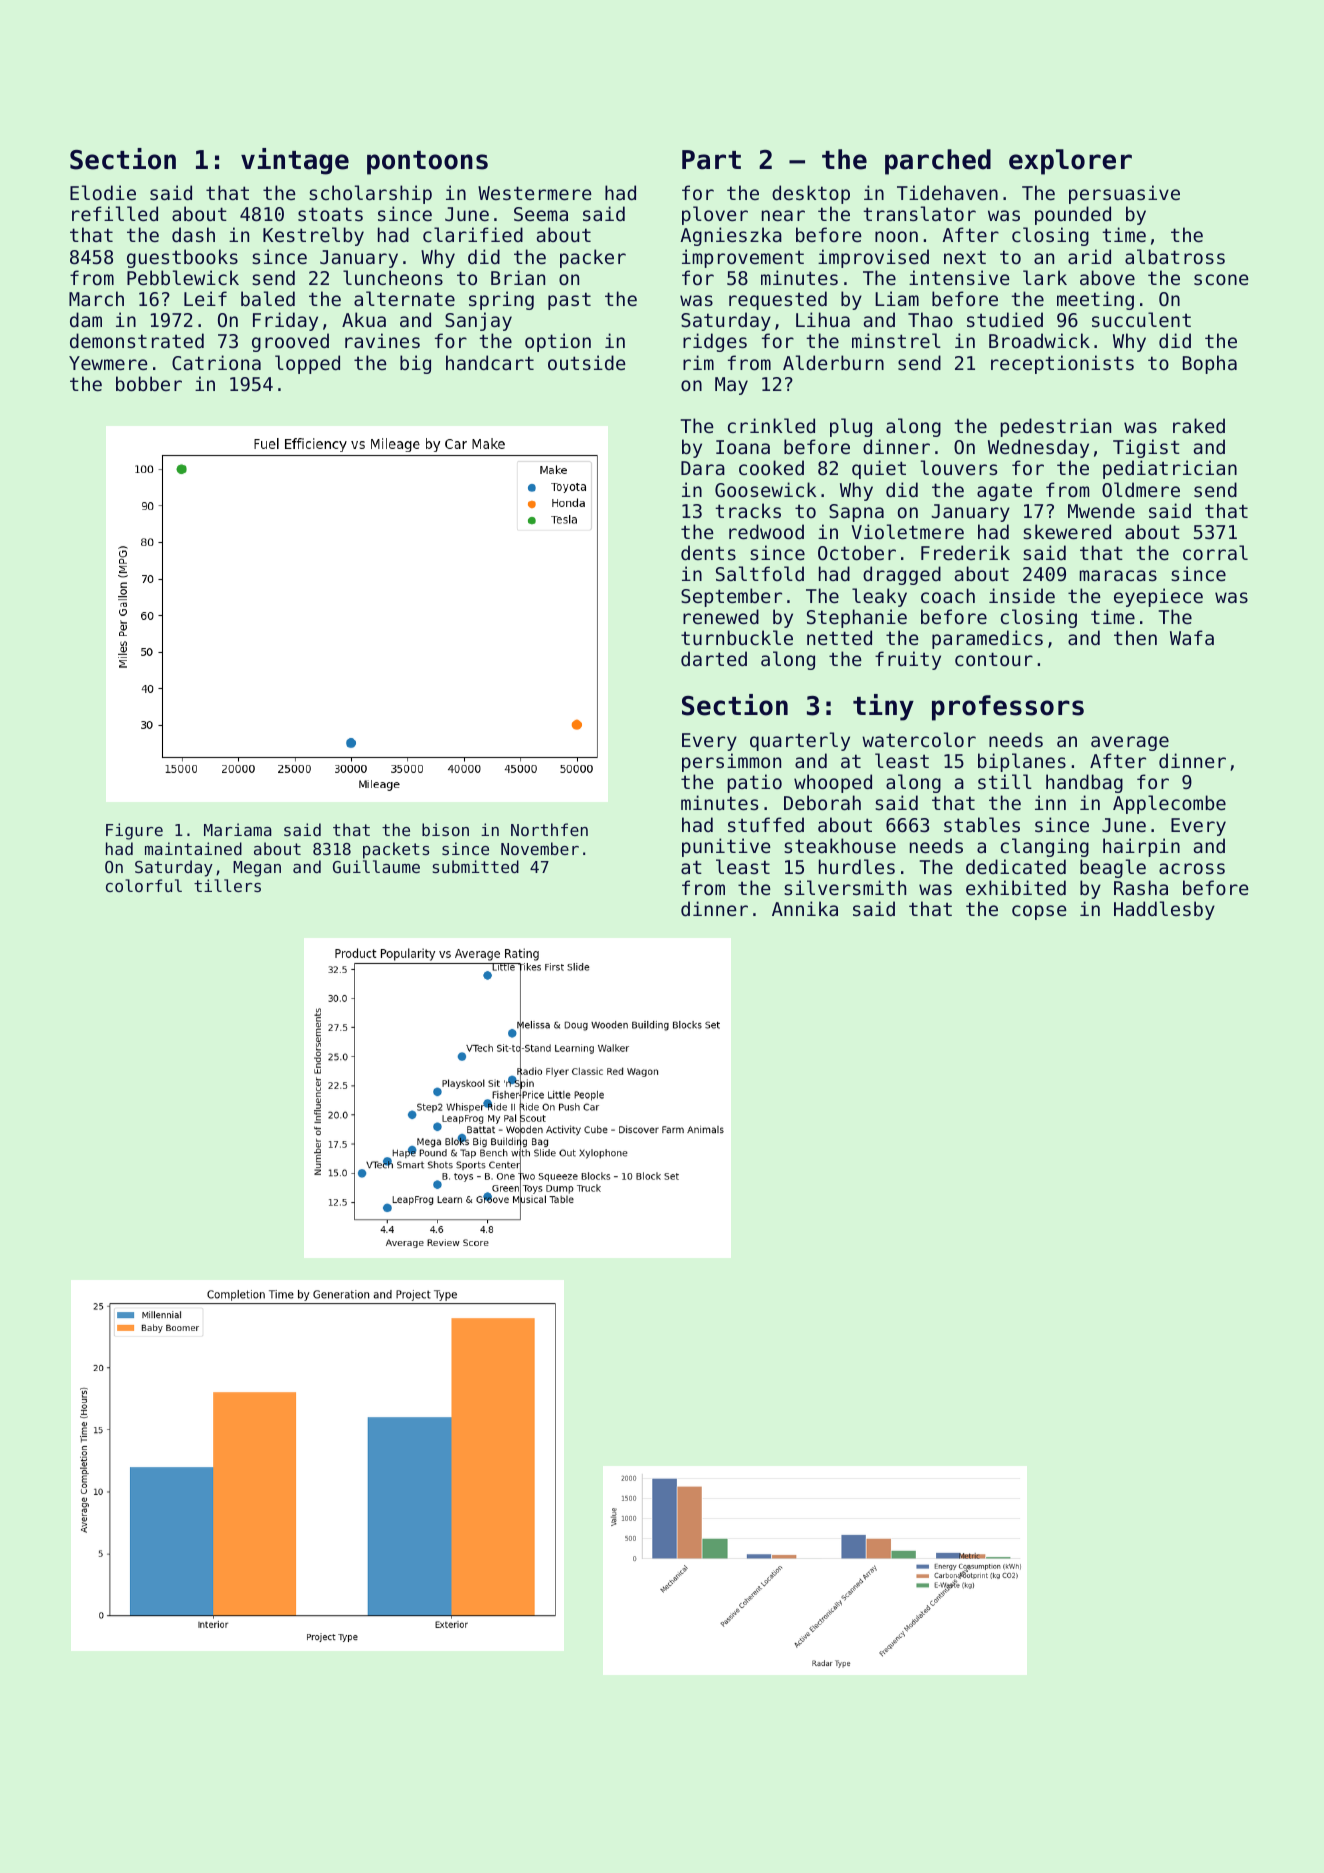  I want to click on rim, so click(698, 362).
